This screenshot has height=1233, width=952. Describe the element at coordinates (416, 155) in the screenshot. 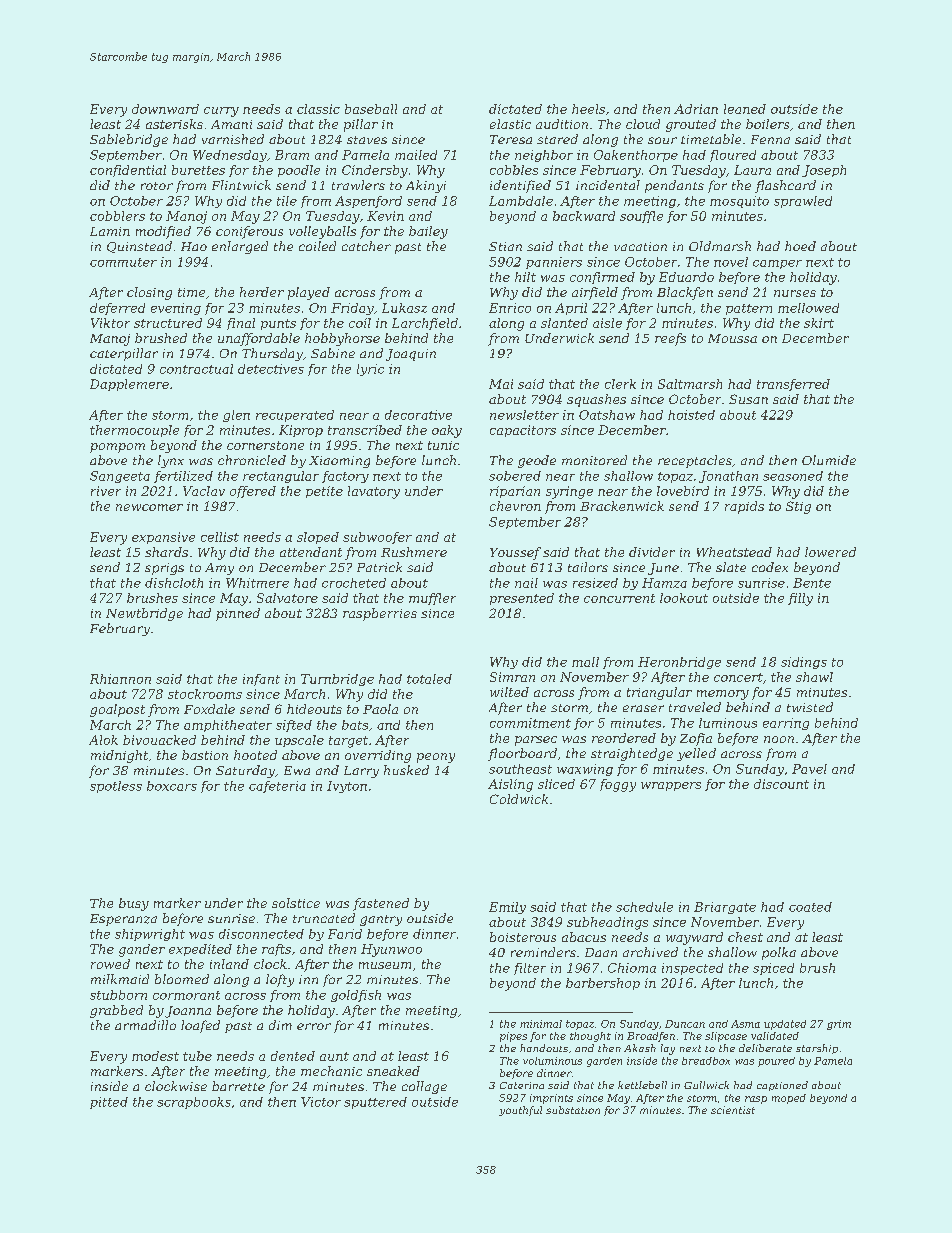

I see `mailed` at that location.
